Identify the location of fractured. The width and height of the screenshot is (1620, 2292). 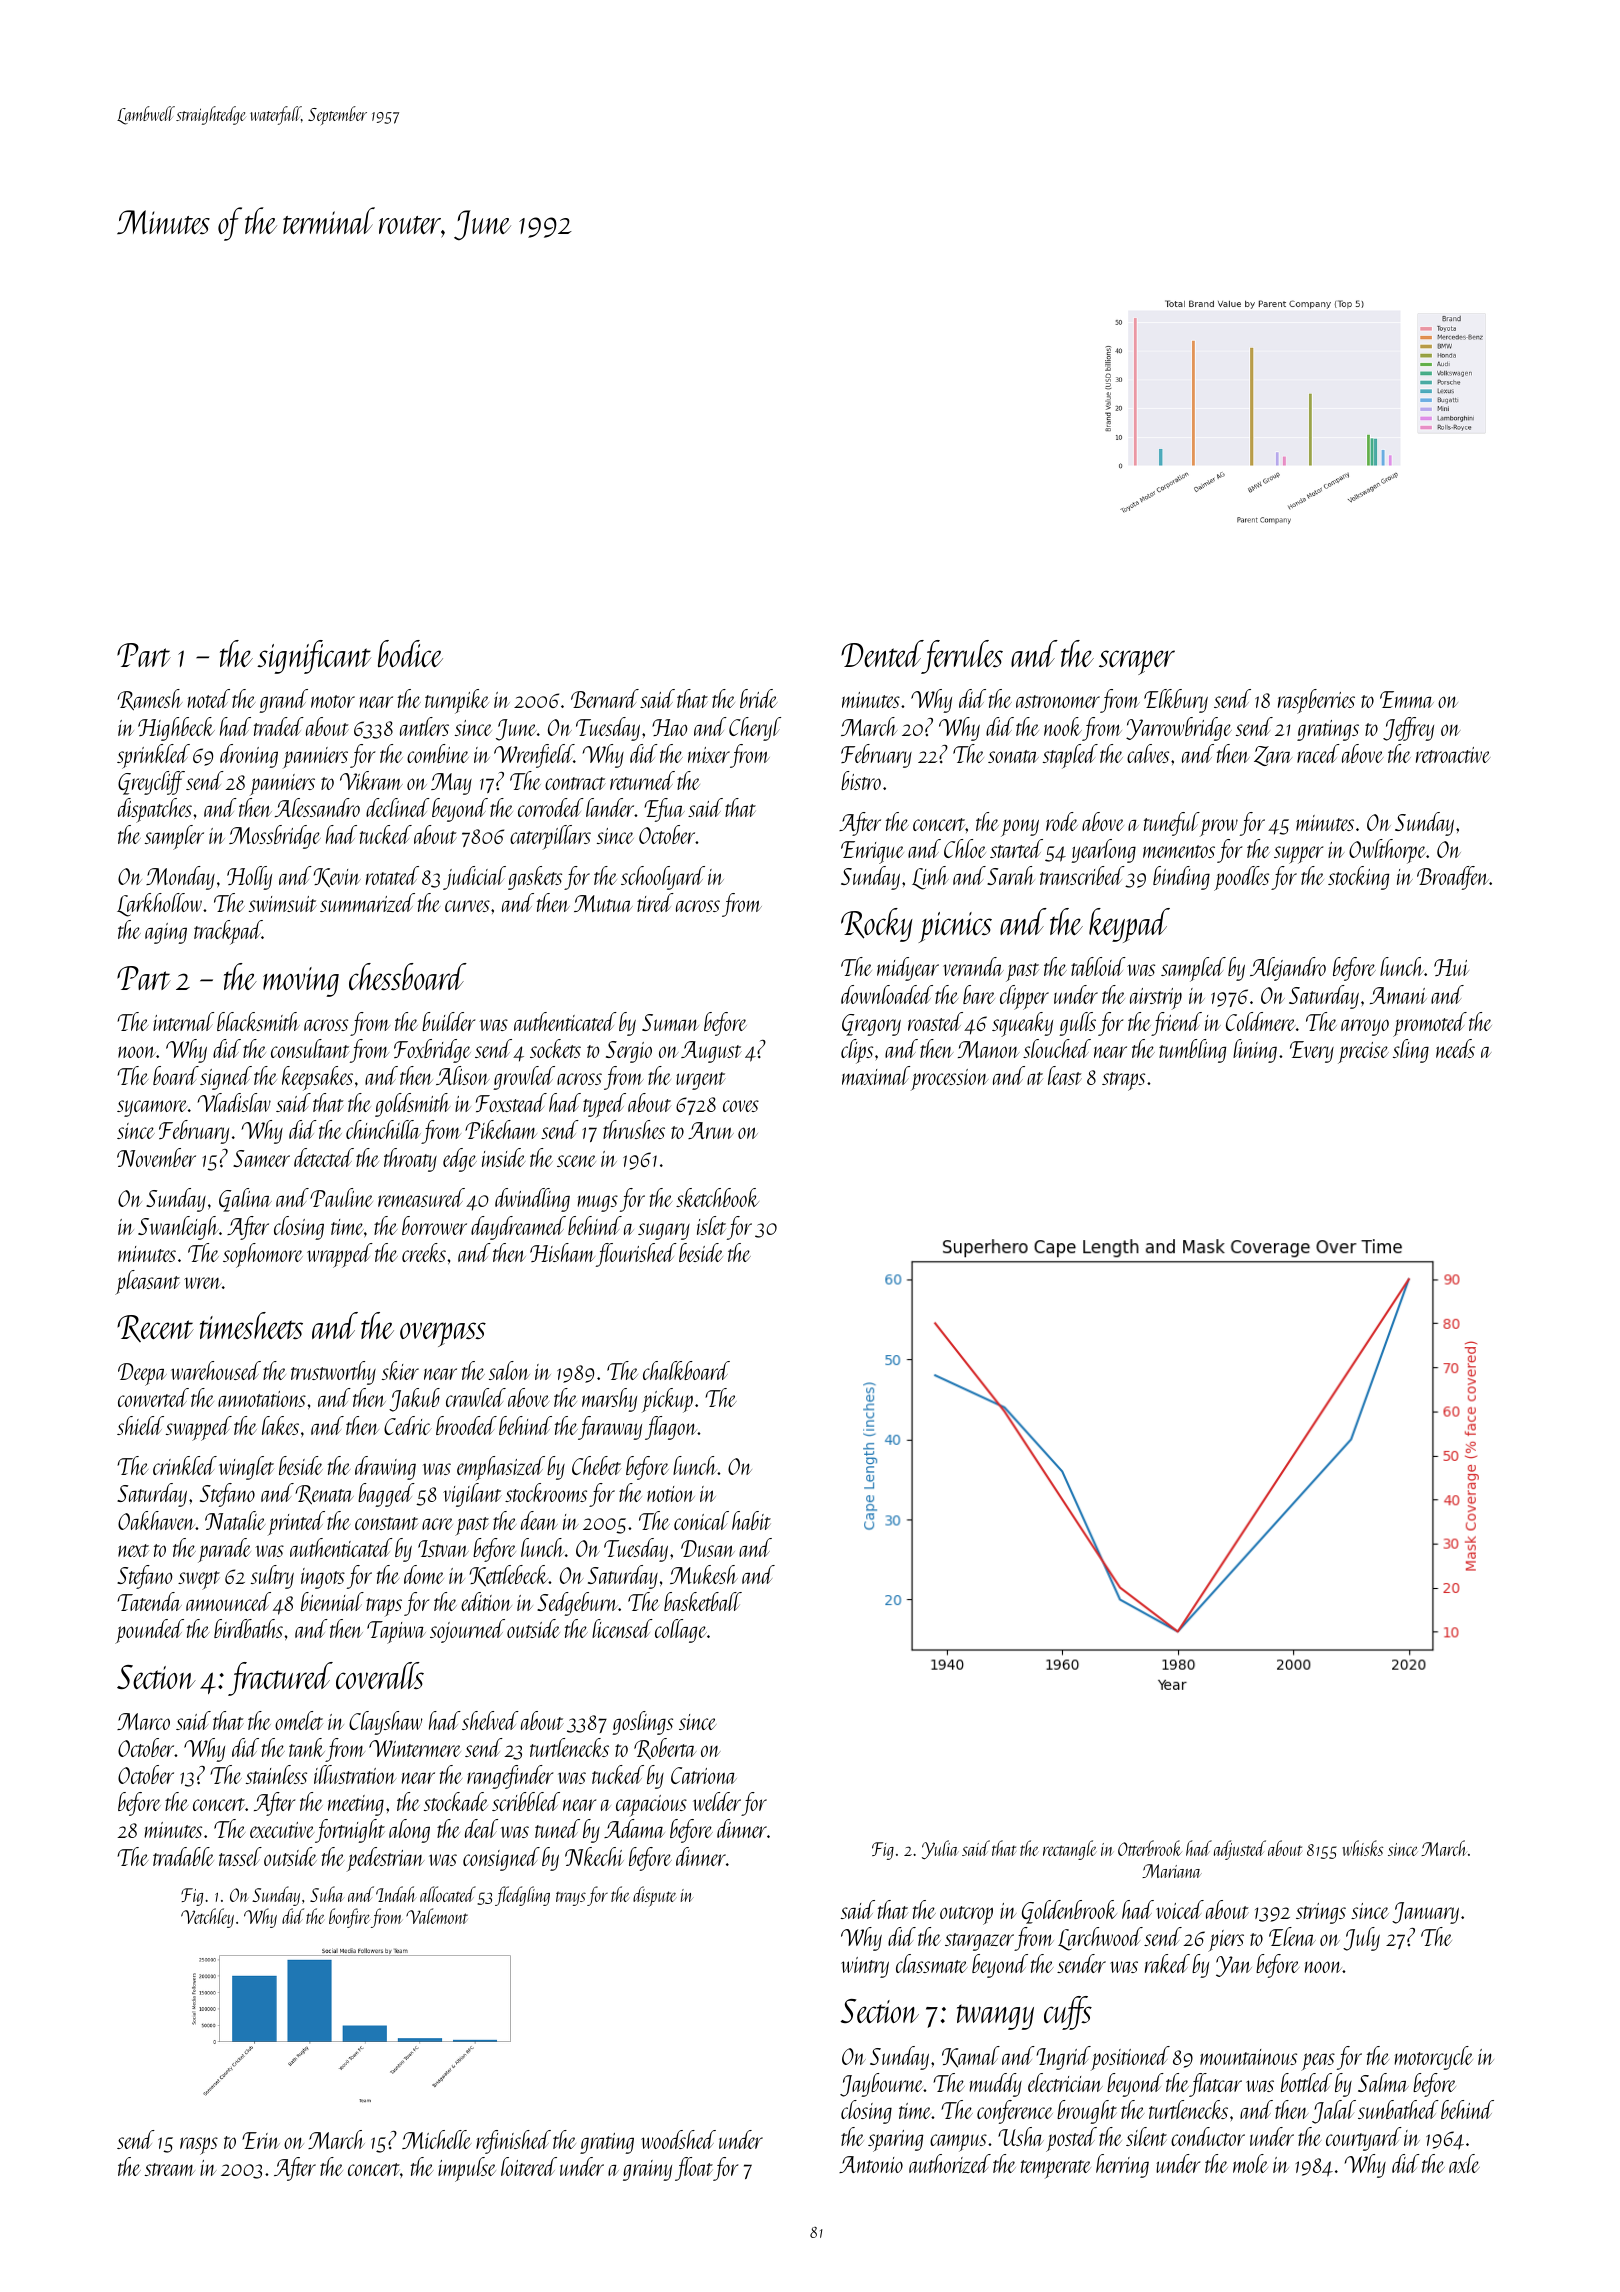
(280, 1679).
